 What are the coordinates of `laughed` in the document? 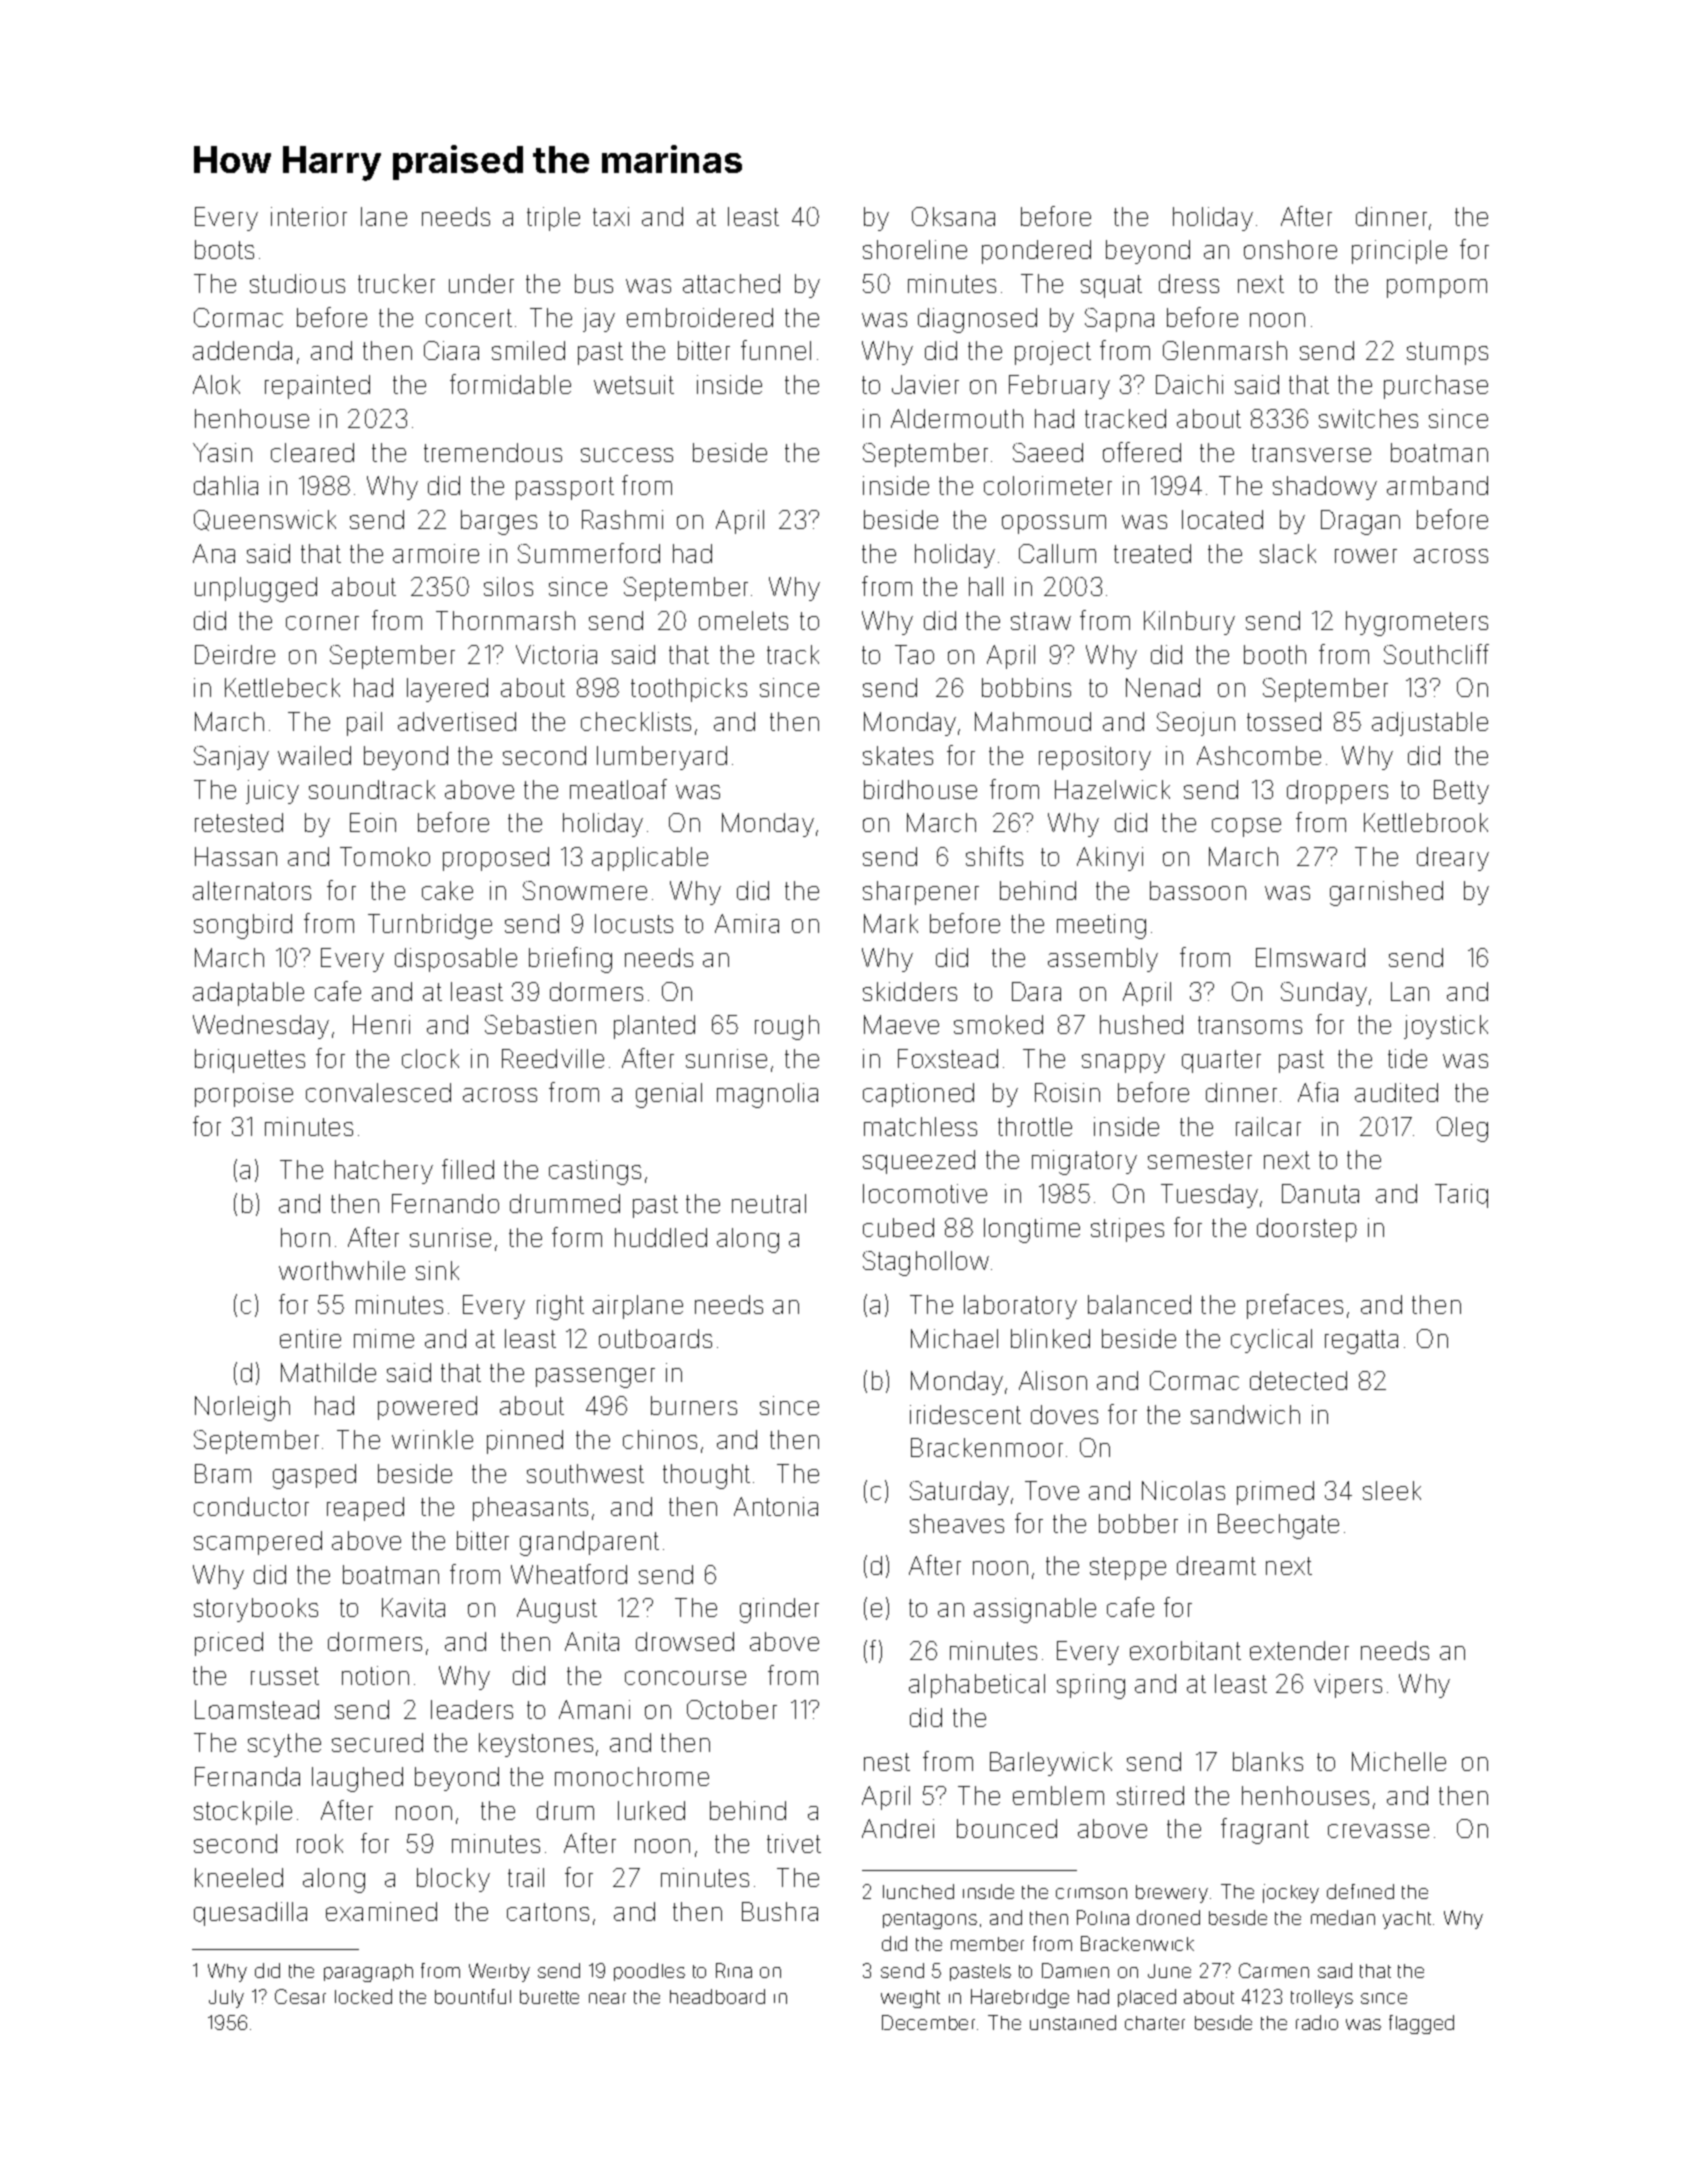 It's located at (357, 1779).
